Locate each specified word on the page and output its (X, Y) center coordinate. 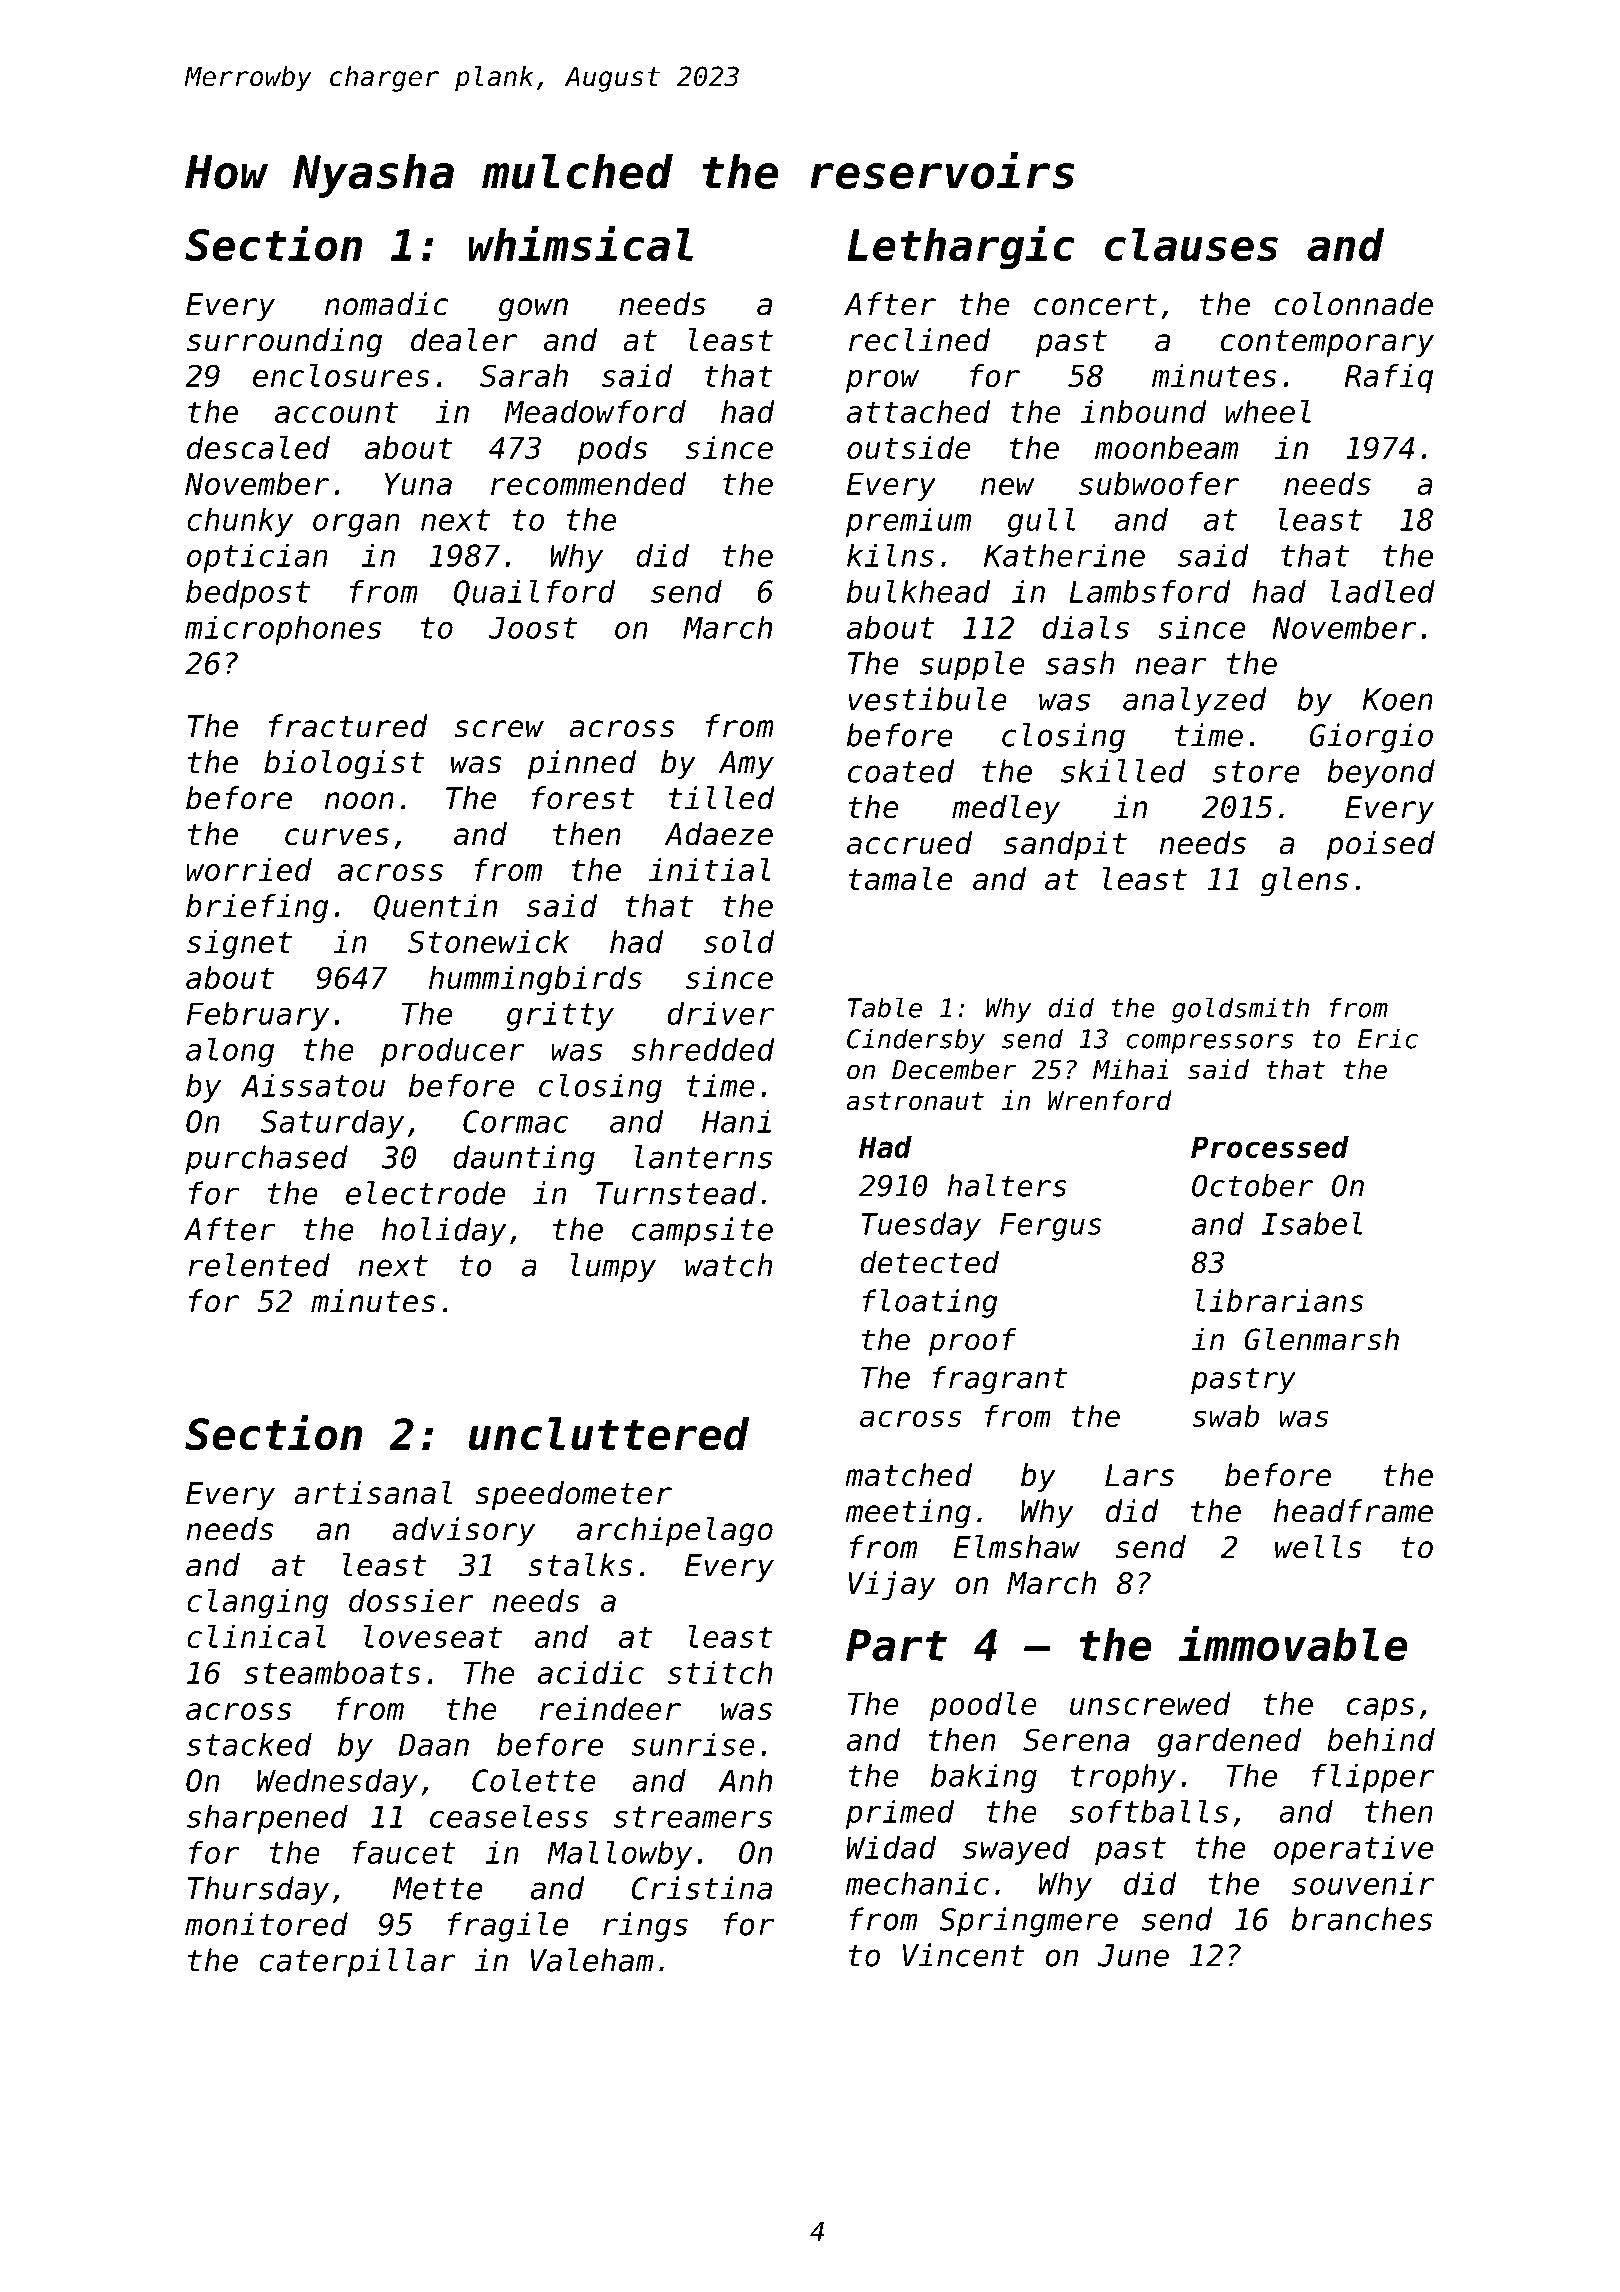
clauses (1191, 244)
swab (1226, 1415)
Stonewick (488, 941)
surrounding (284, 343)
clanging (257, 1603)
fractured (348, 726)
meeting (908, 1514)
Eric (1388, 1038)
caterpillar (358, 1963)
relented (259, 1265)
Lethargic (961, 248)
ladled (1383, 591)
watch (728, 1265)
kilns (890, 555)
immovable (1293, 1643)
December (954, 1069)
